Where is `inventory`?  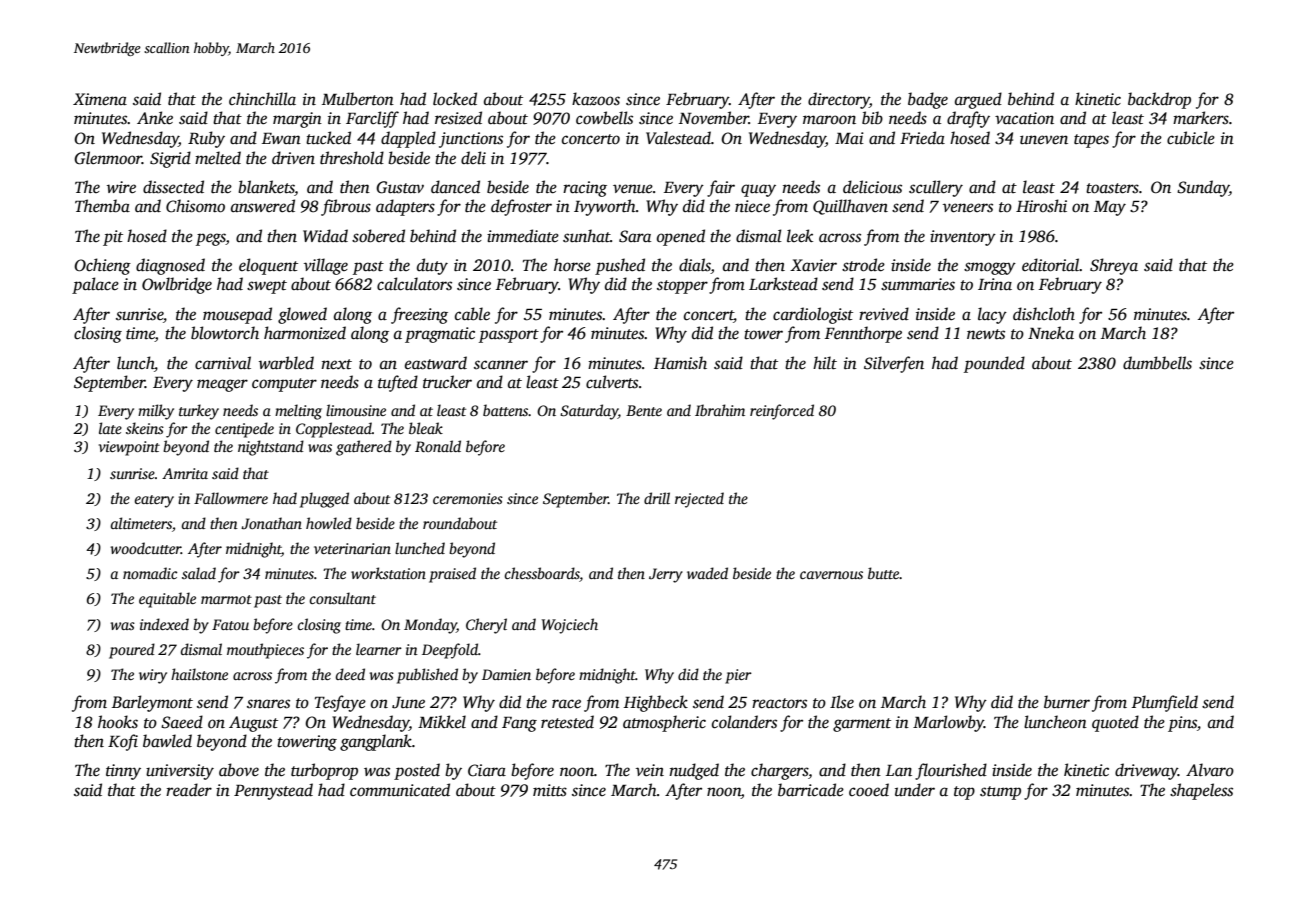 inventory is located at coordinates (963, 238).
